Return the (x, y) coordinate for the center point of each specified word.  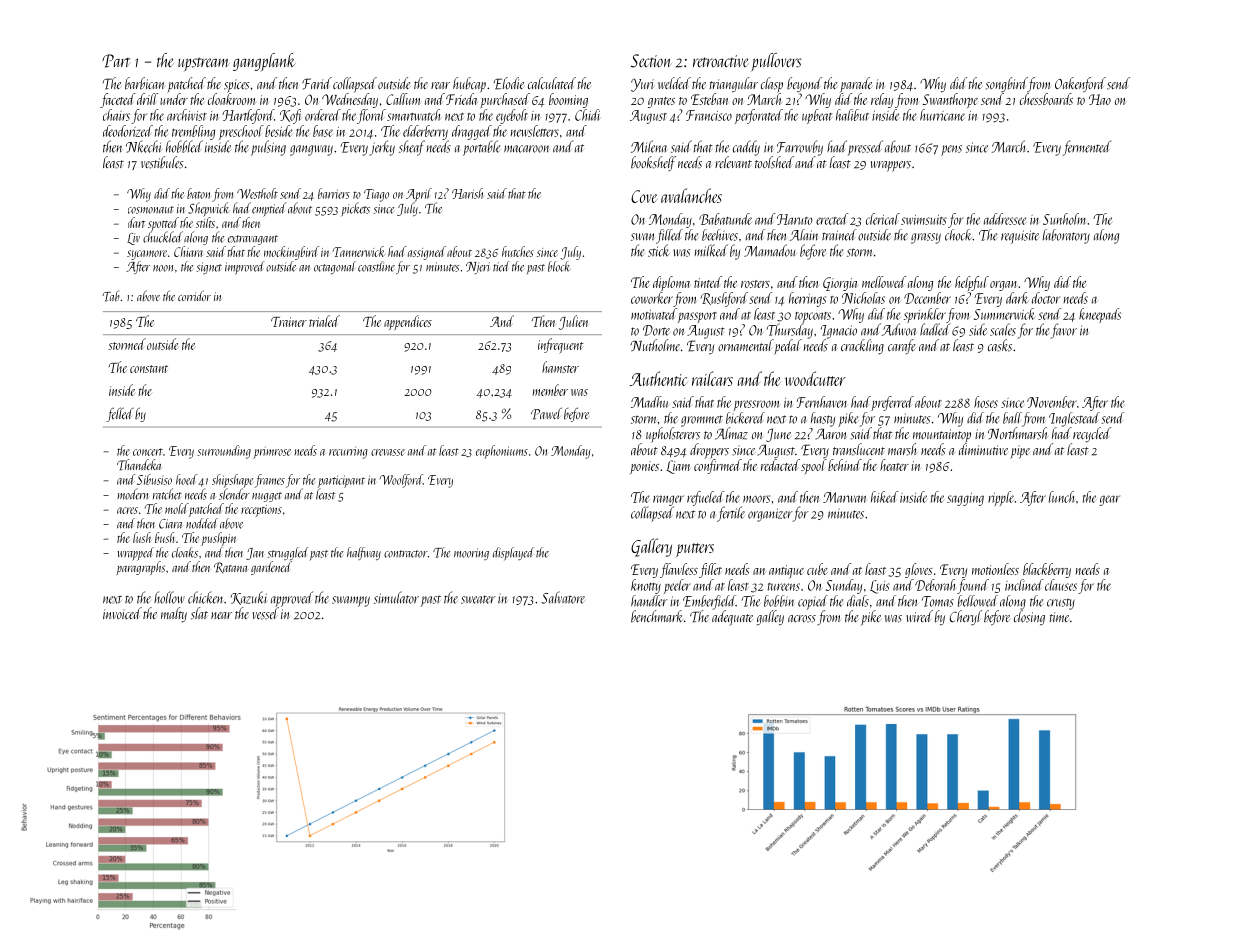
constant (149, 369)
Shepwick (208, 209)
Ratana (231, 567)
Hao (1100, 99)
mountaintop (942, 436)
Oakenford (1080, 84)
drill (147, 99)
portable (481, 148)
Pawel (546, 413)
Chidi (587, 115)
